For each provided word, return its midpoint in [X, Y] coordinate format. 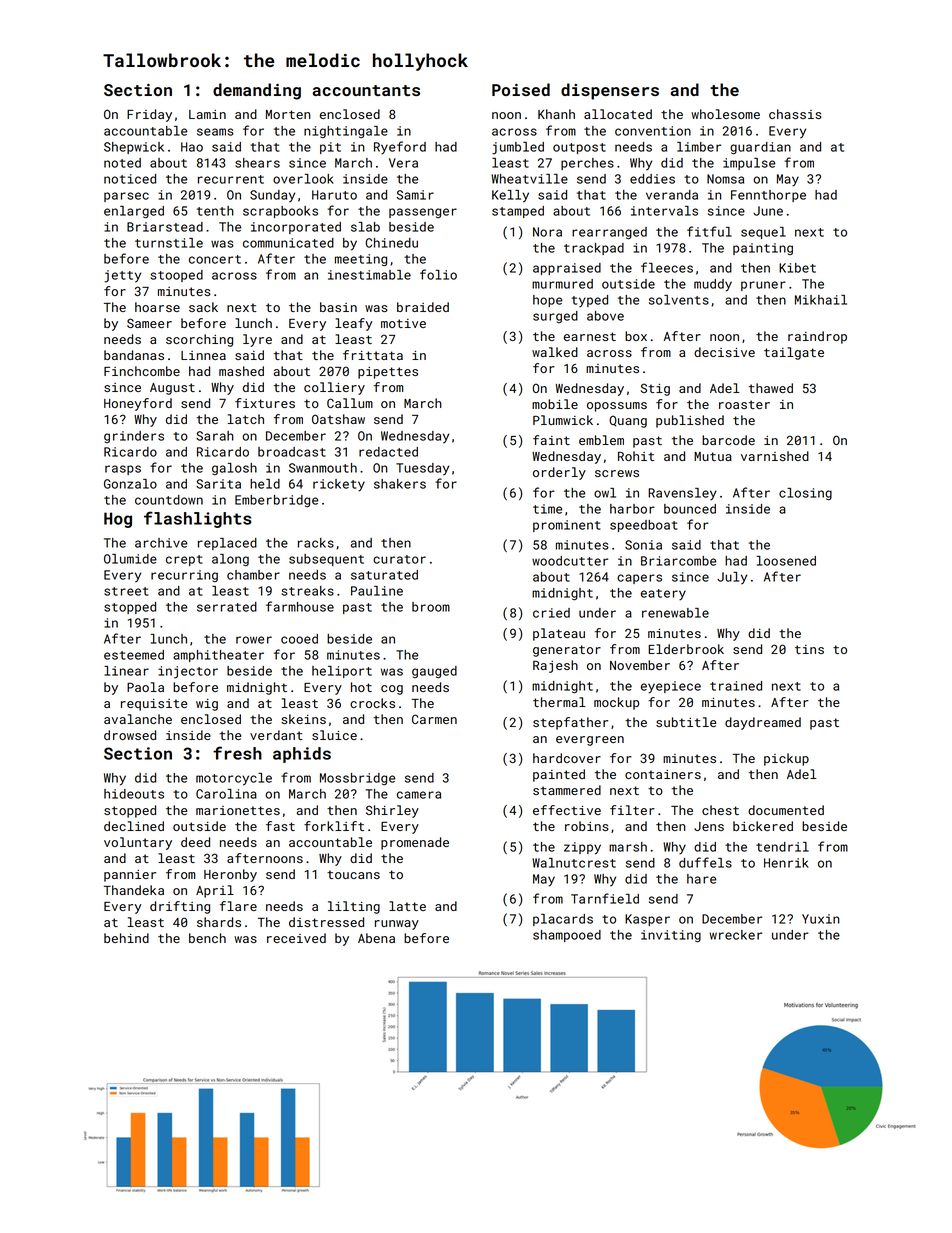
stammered [567, 790]
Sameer [149, 323]
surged [555, 317]
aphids [302, 755]
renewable [675, 613]
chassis [795, 114]
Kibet [797, 268]
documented [786, 810]
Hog [118, 520]
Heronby [230, 875]
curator [399, 559]
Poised [521, 89]
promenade [415, 843]
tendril [782, 847]
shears [257, 163]
